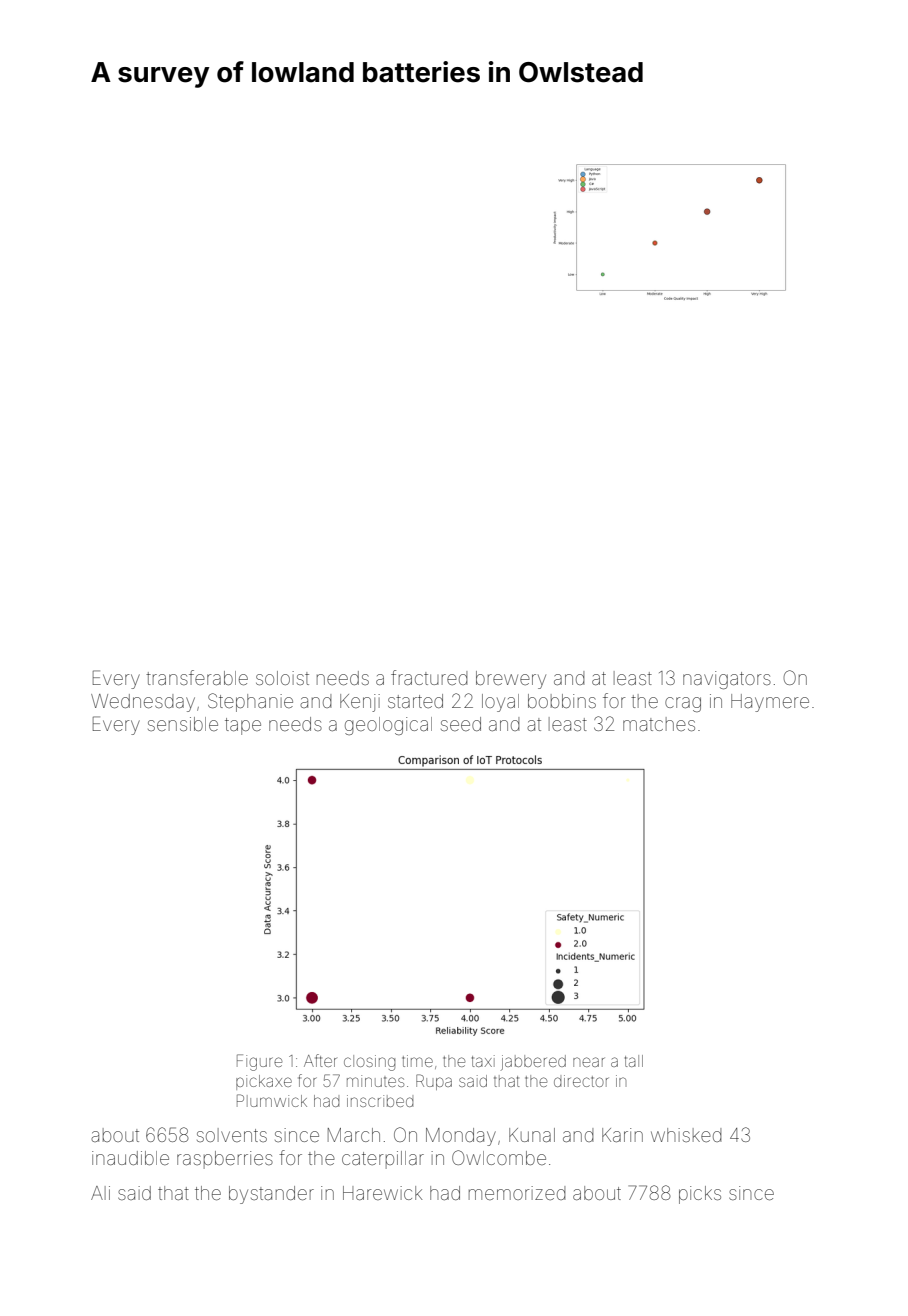 Image resolution: width=908 pixels, height=1316 pixels. Describe the element at coordinates (183, 724) in the screenshot. I see `sensible` at that location.
